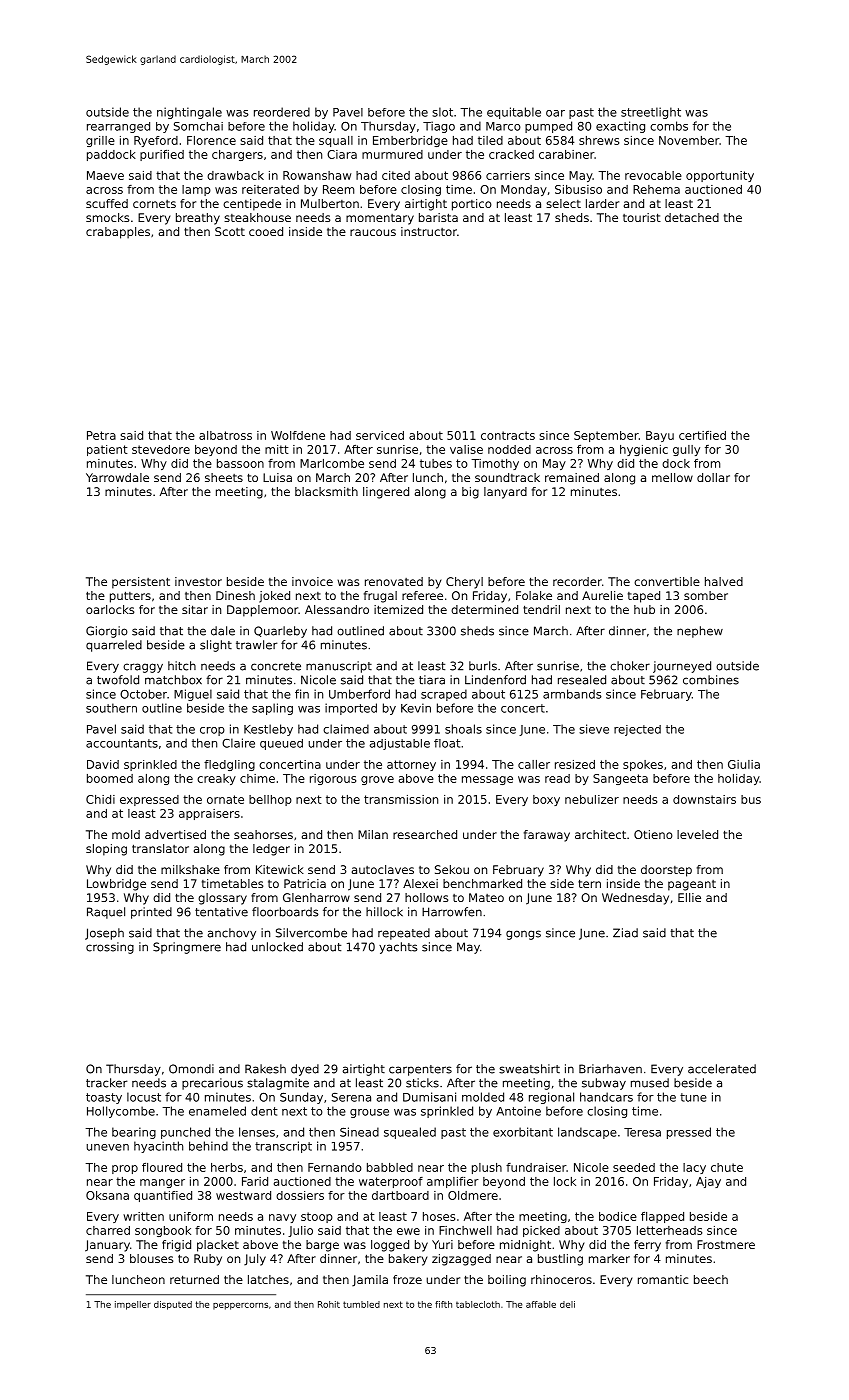 This page has height=1400, width=849. I want to click on scraped, so click(444, 695).
